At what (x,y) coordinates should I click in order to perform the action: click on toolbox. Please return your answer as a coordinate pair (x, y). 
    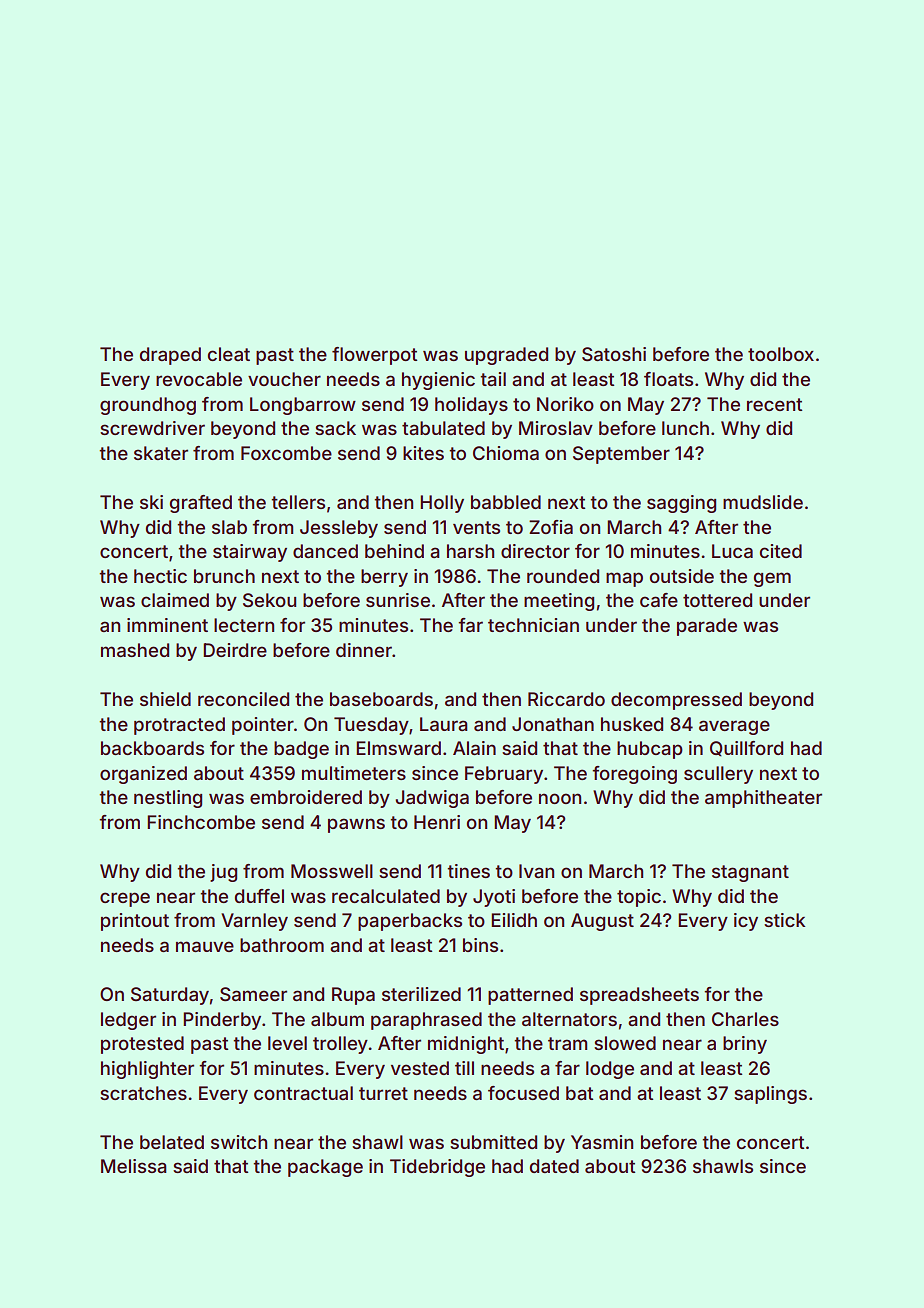
    Looking at the image, I should click on (781, 354).
